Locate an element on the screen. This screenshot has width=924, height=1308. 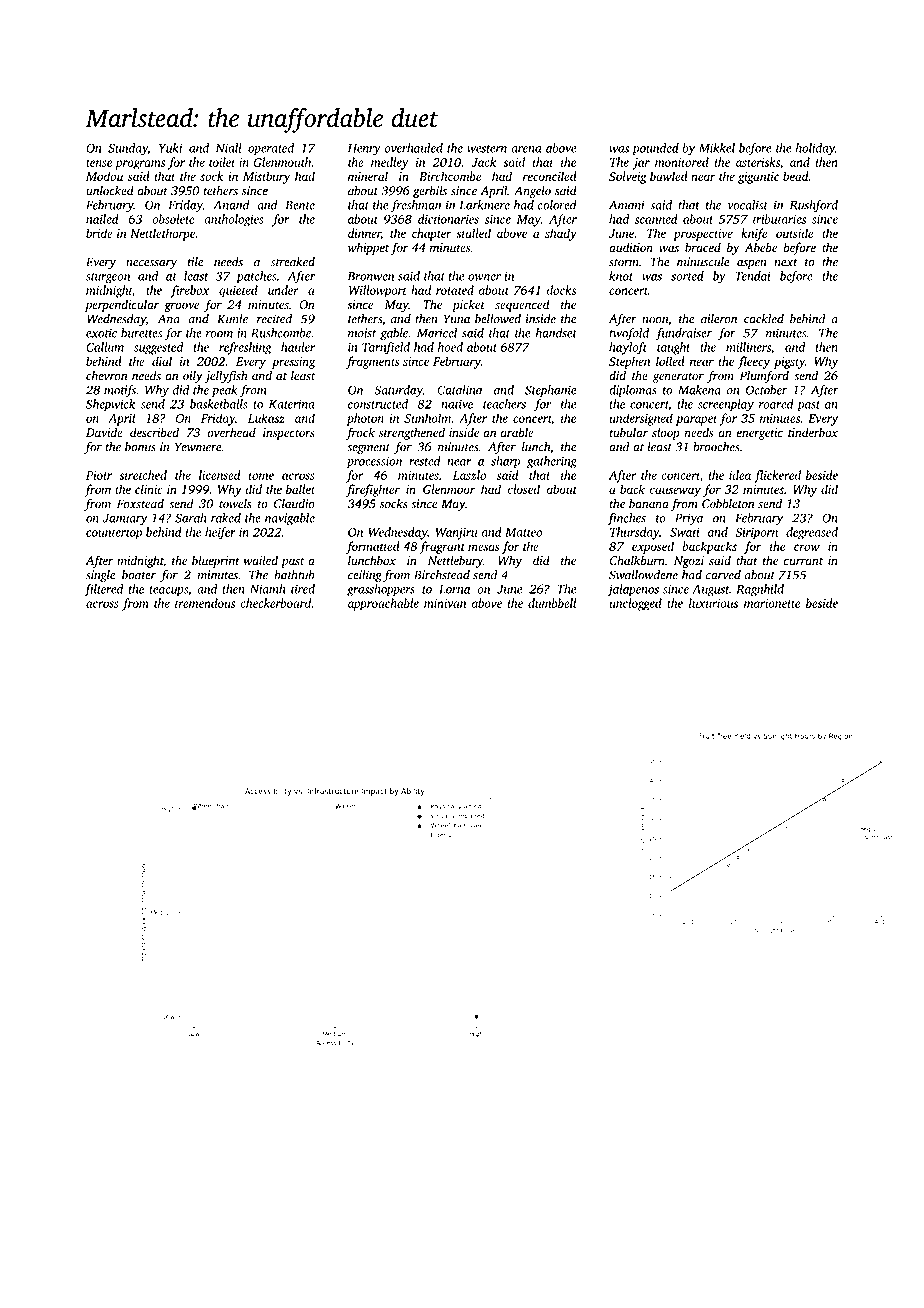
next is located at coordinates (786, 263).
